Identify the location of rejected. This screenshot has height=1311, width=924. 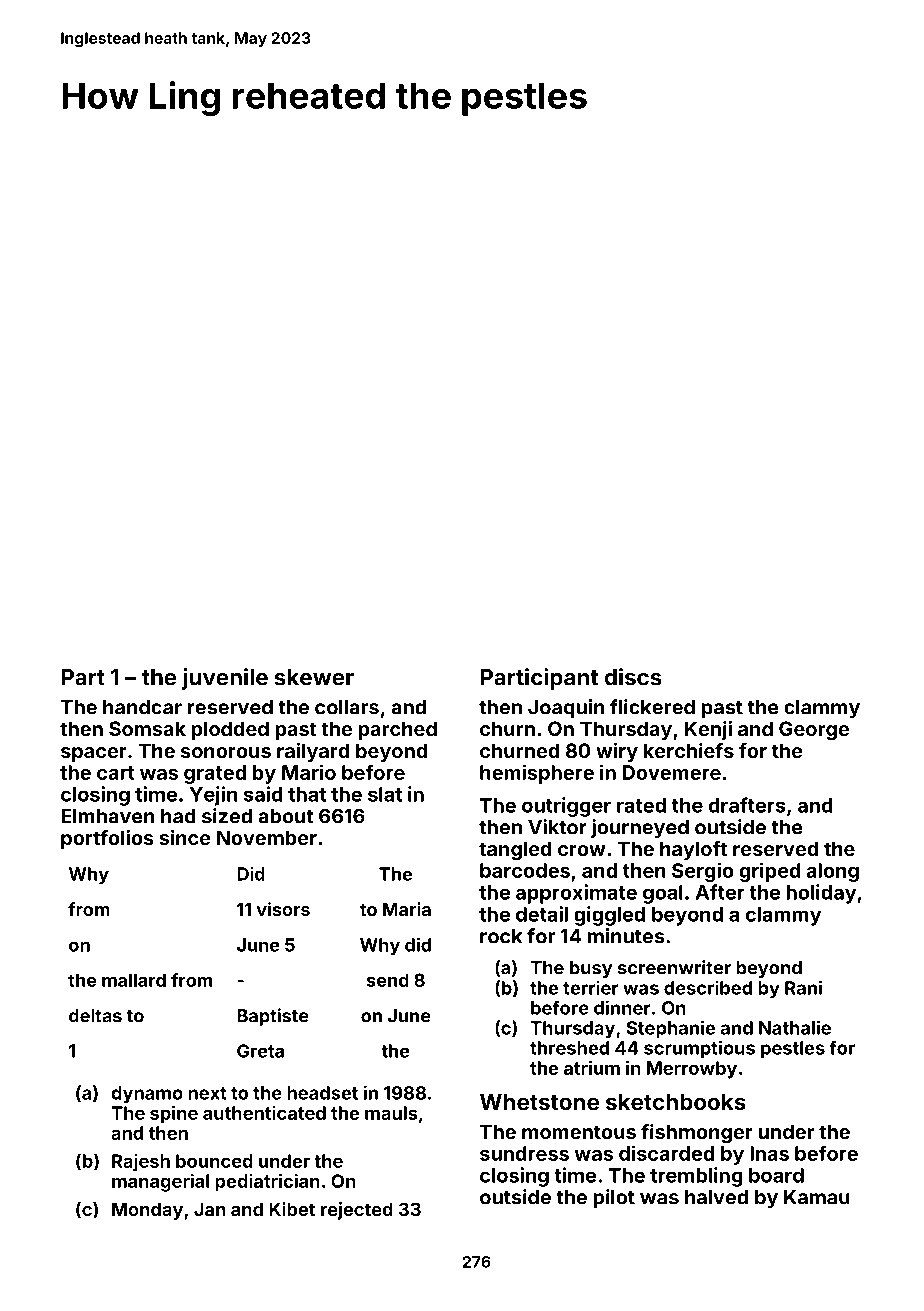
(357, 1211).
